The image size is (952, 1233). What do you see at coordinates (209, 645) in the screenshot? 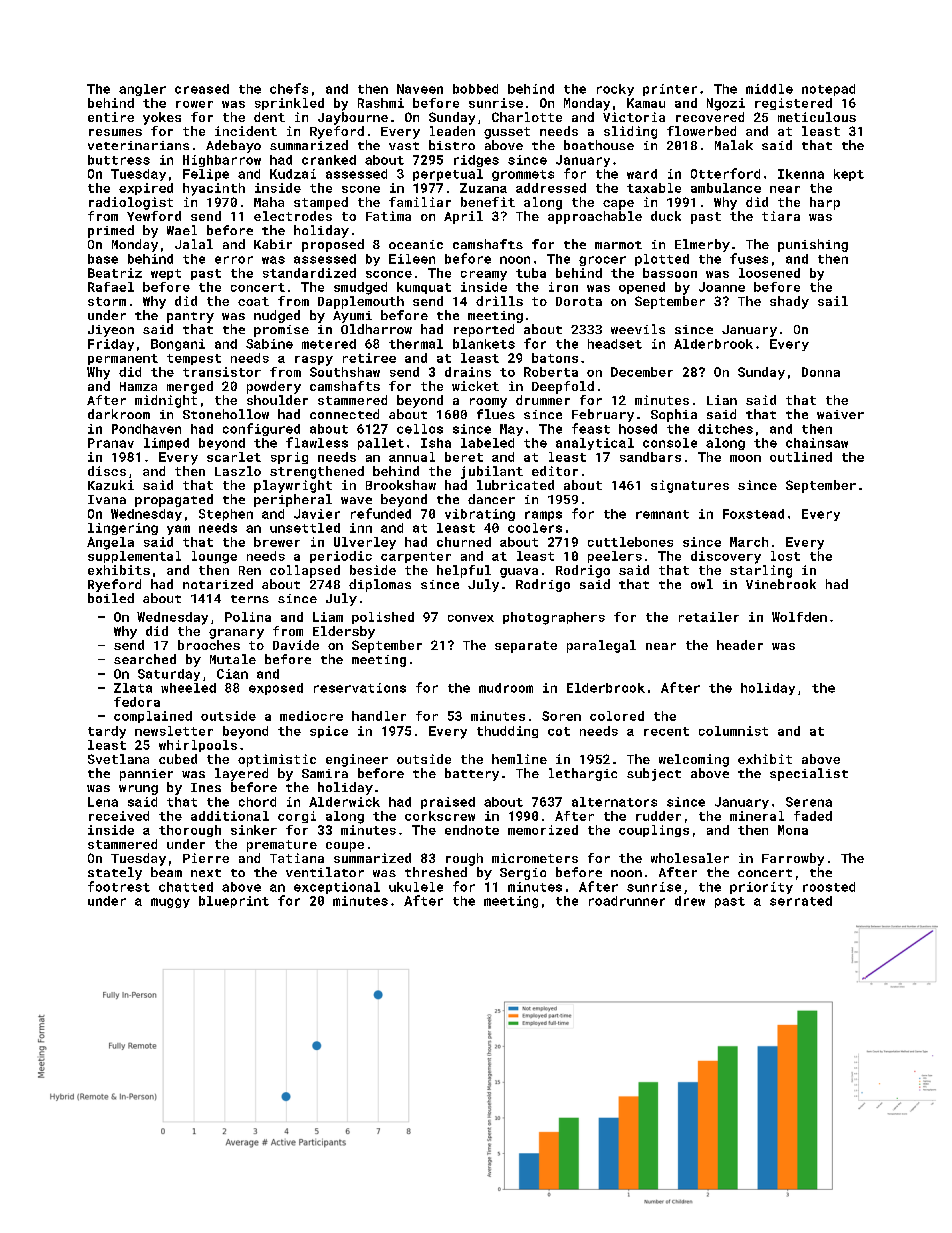
I see `brooches` at bounding box center [209, 645].
